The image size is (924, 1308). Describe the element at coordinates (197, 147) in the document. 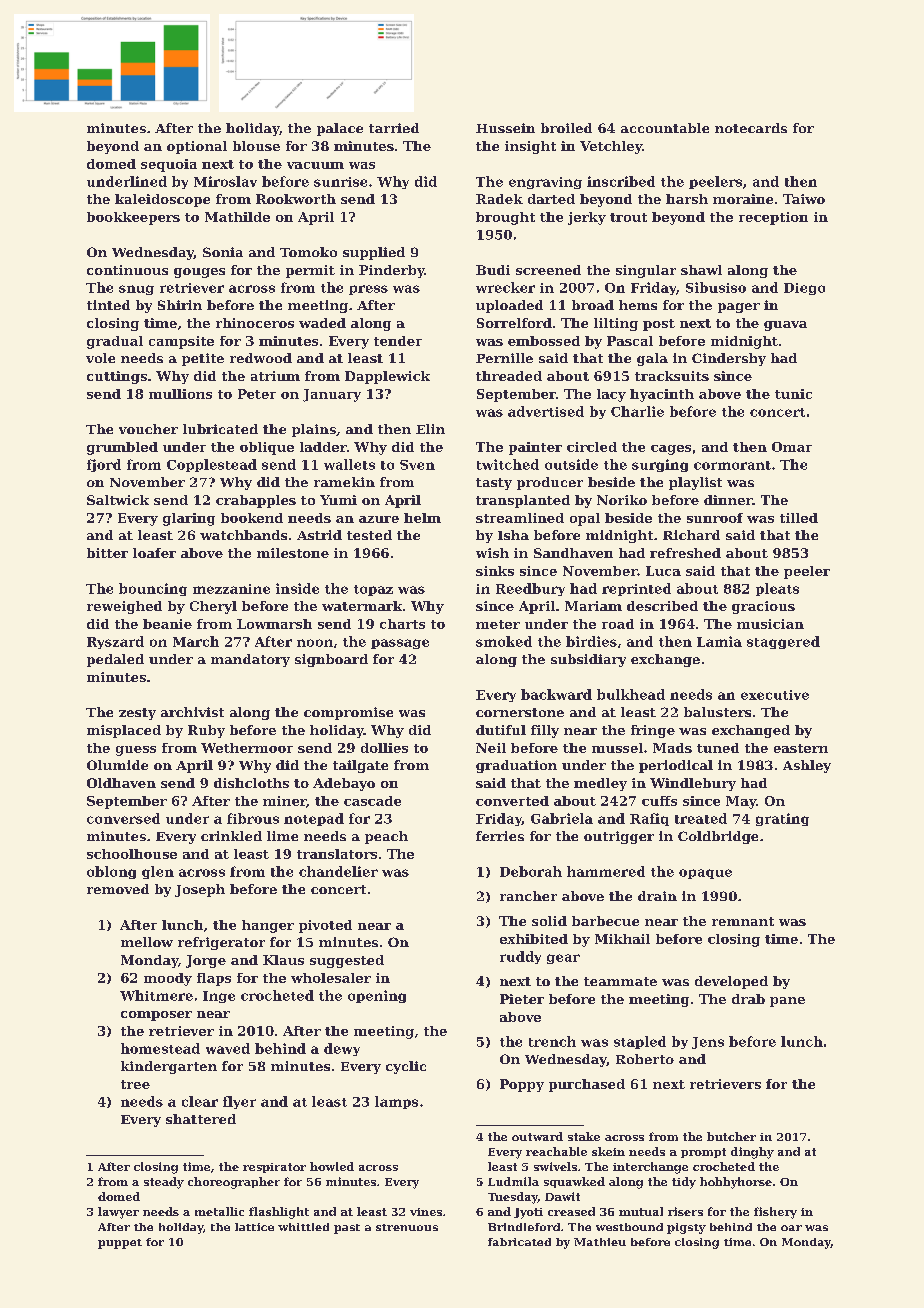

I see `optional` at that location.
